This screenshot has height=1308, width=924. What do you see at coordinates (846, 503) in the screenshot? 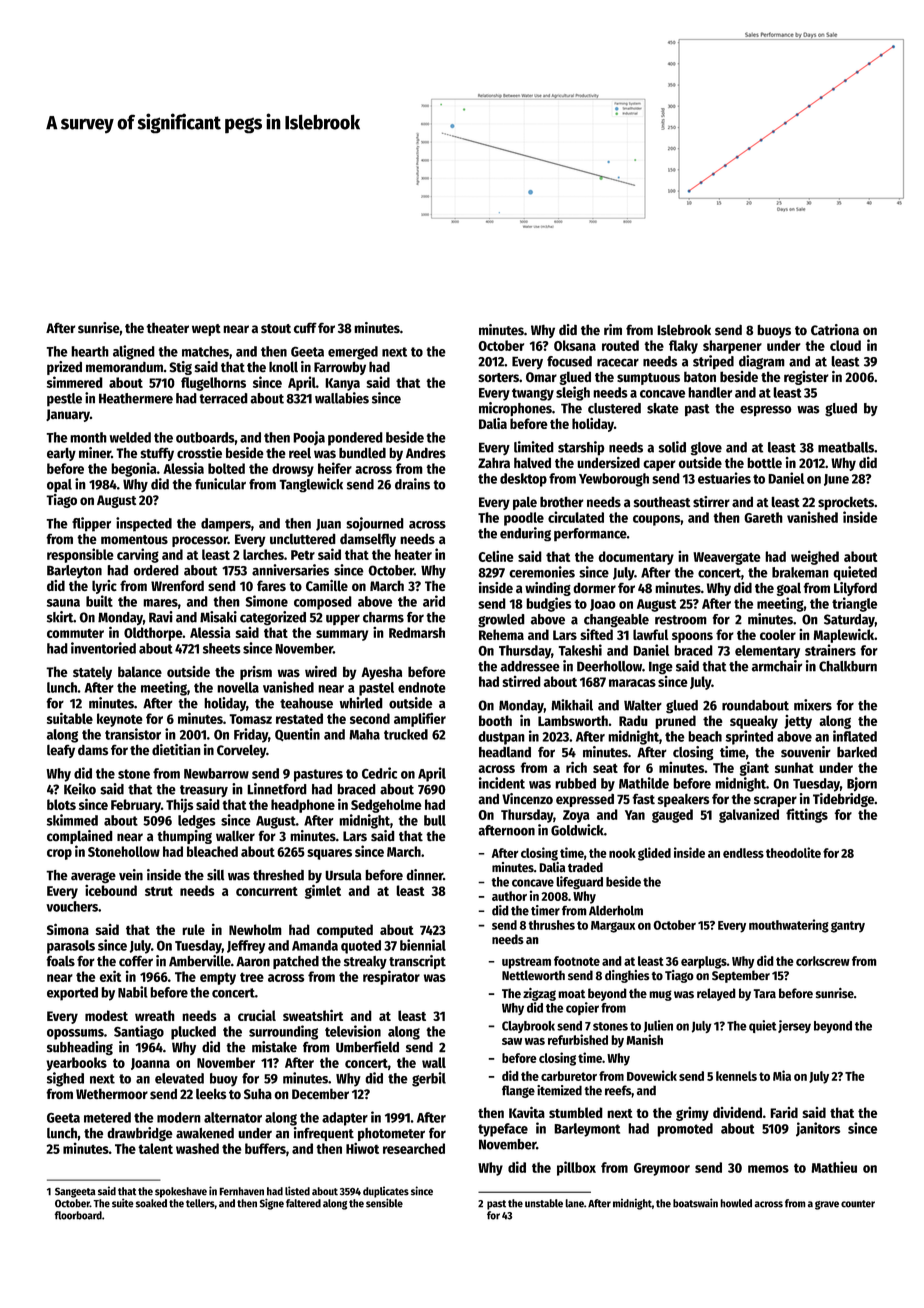
I see `sprockets` at bounding box center [846, 503].
